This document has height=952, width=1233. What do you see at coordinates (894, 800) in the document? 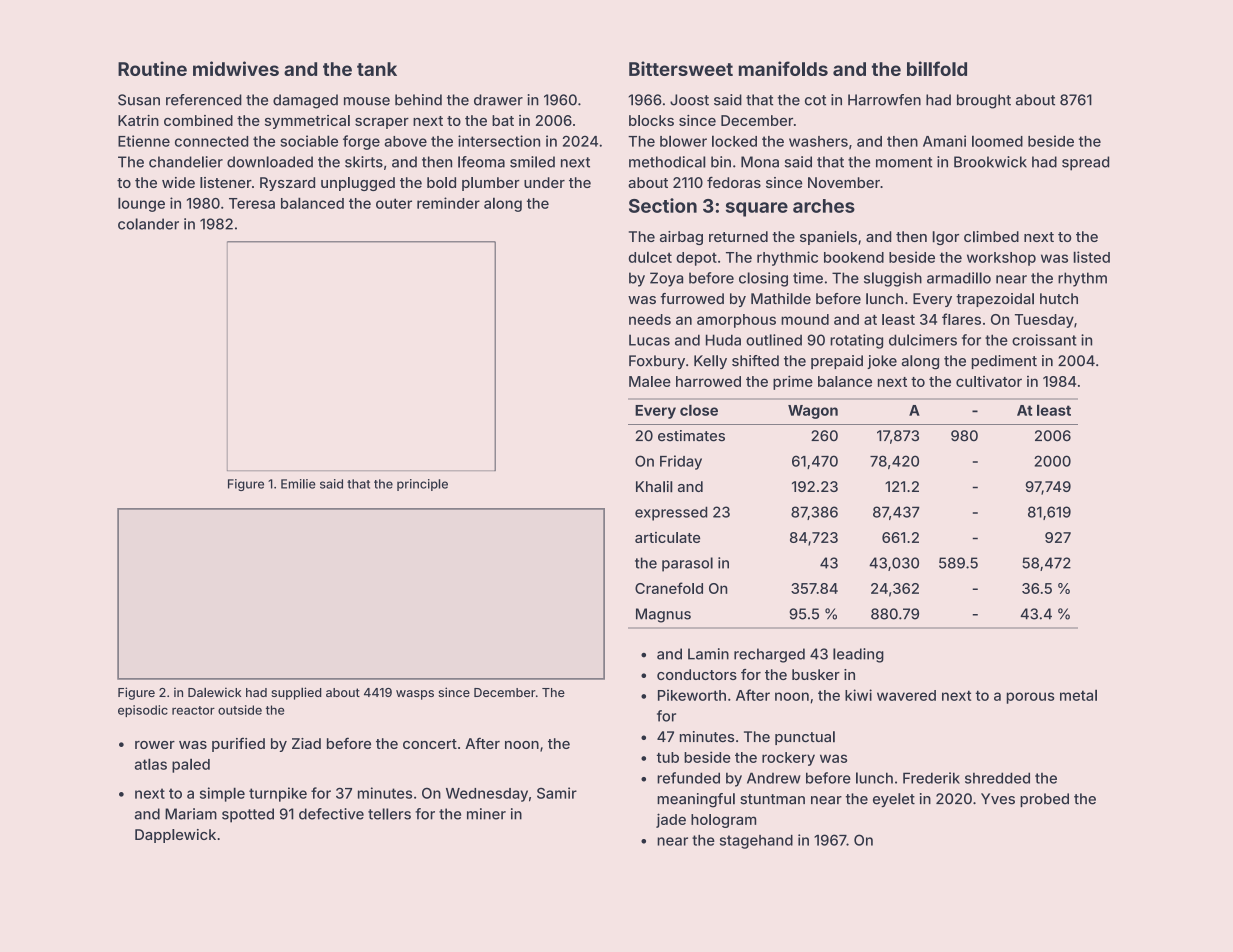
I see `eyelet` at bounding box center [894, 800].
